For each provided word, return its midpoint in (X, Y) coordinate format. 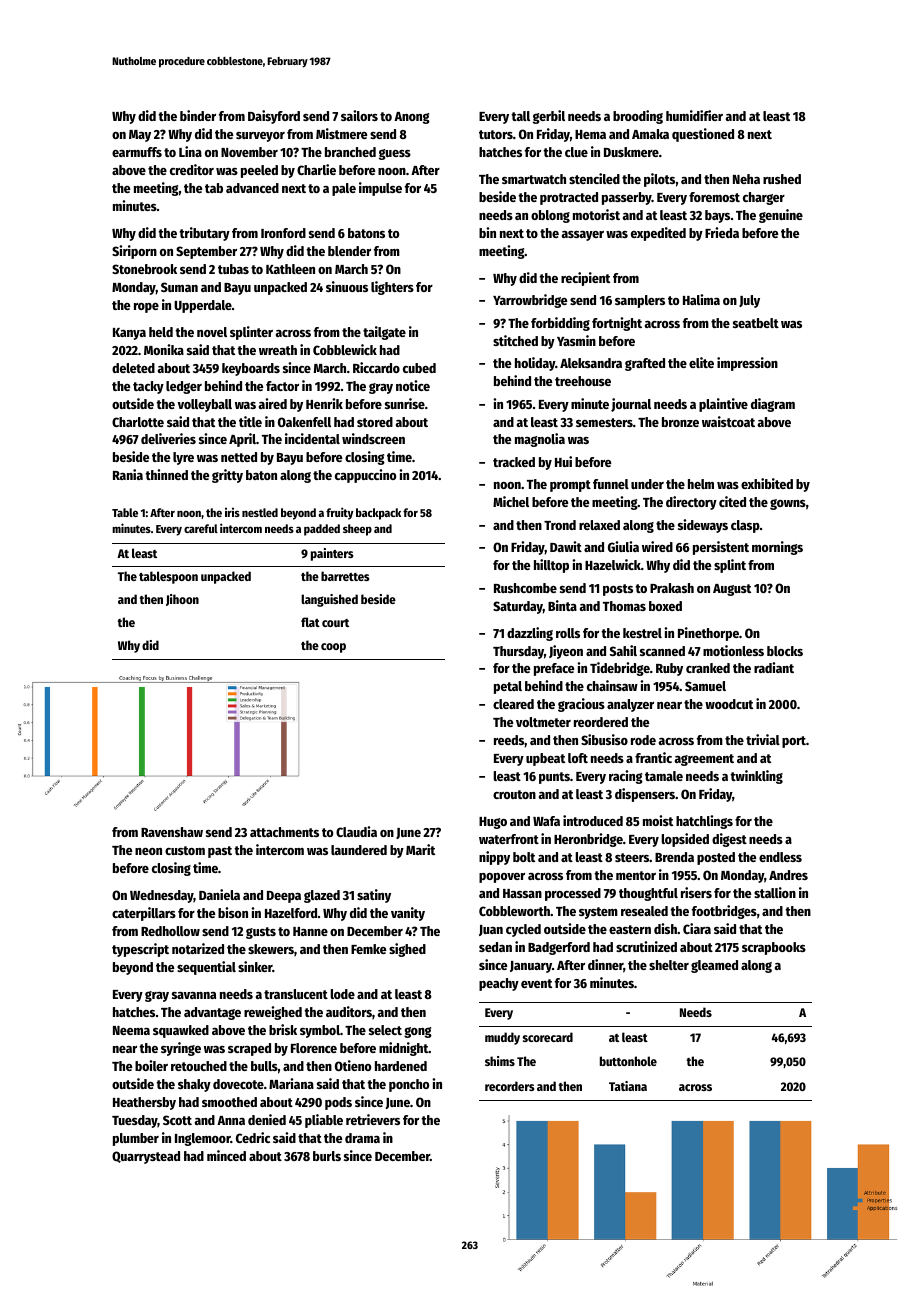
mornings (777, 548)
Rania (128, 474)
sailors (359, 115)
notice (413, 385)
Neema (131, 1030)
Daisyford (274, 117)
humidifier (694, 115)
